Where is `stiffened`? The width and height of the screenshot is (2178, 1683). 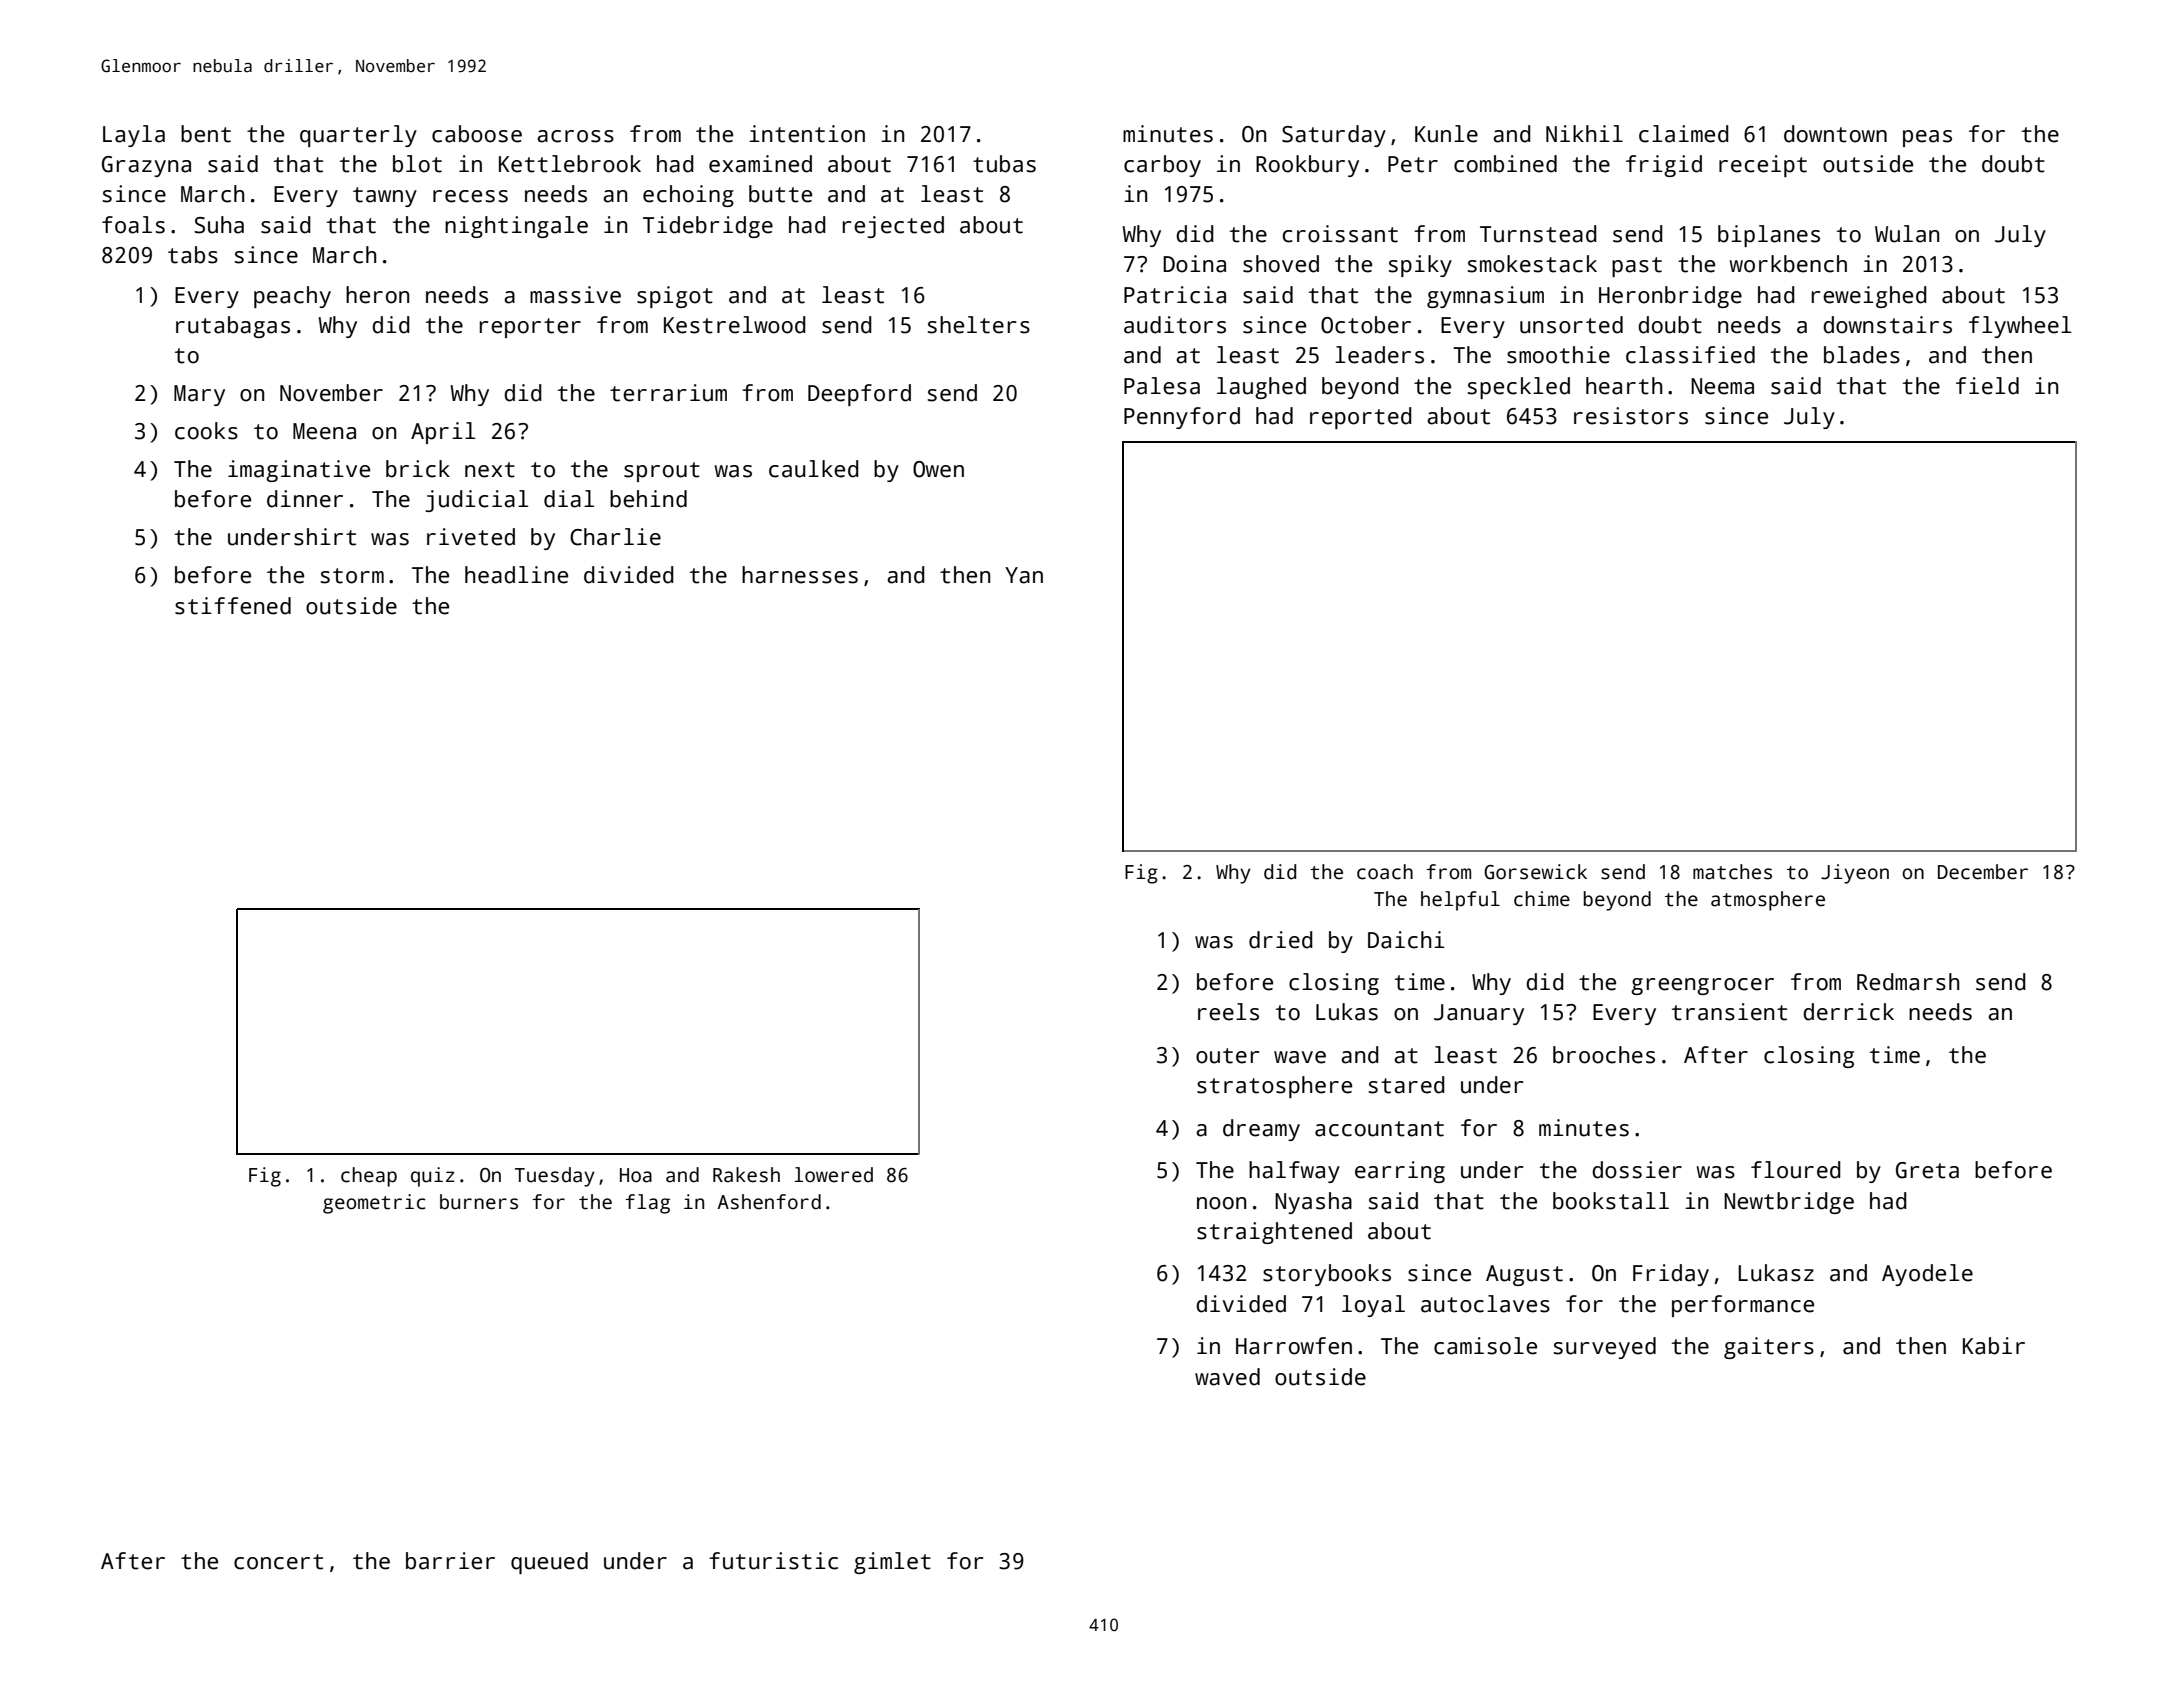
stiffened is located at coordinates (233, 606).
